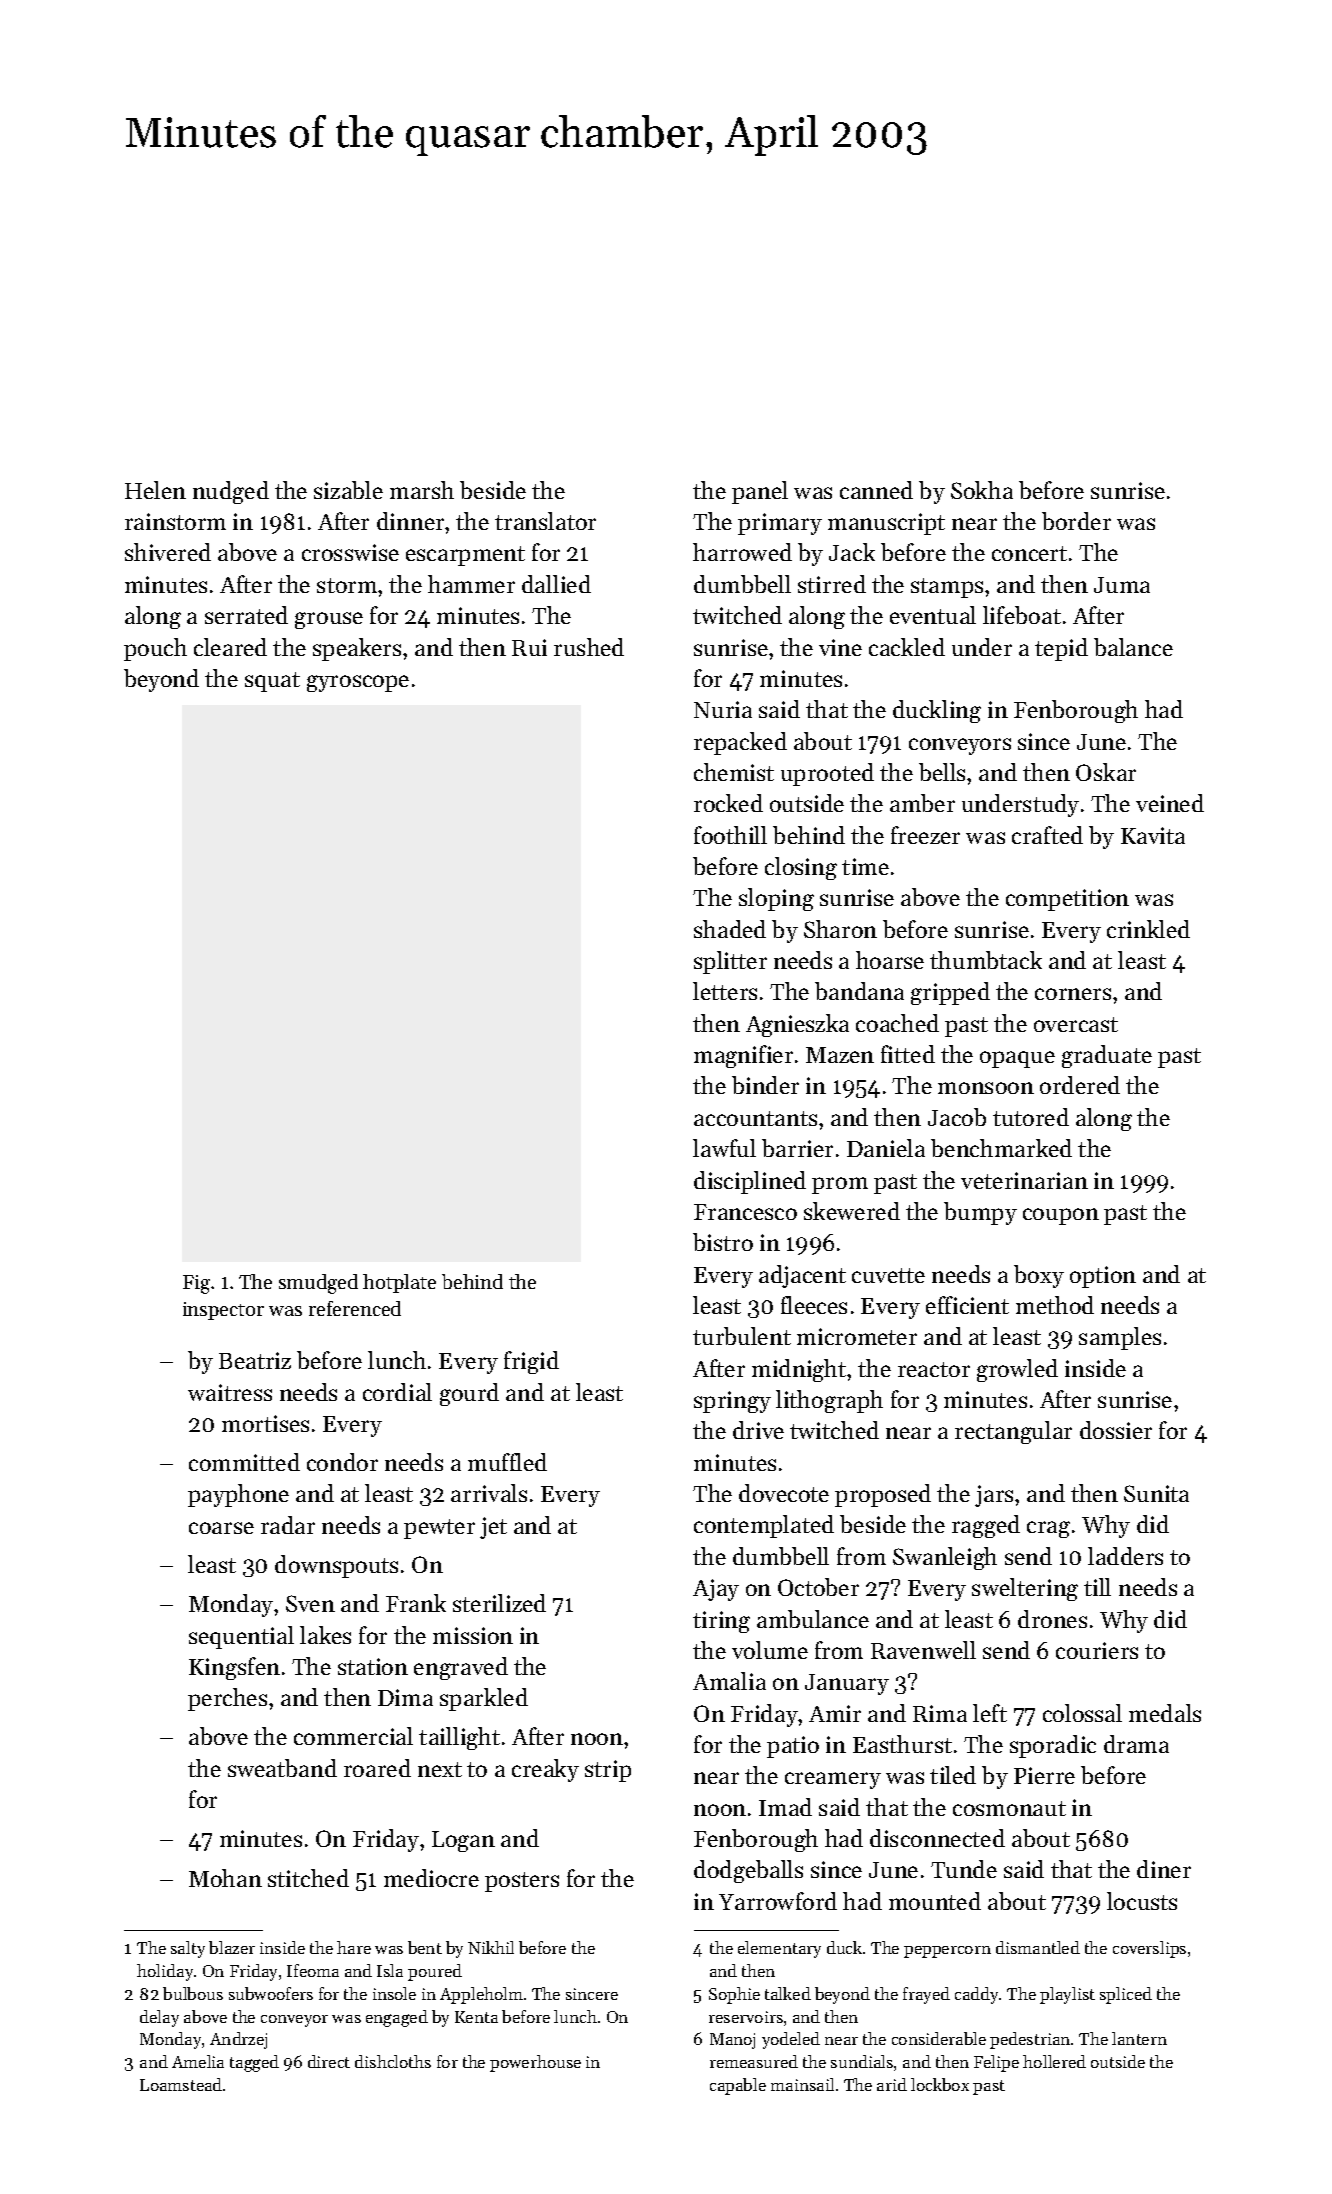 The width and height of the screenshot is (1332, 2194). I want to click on tutored, so click(1031, 1117).
